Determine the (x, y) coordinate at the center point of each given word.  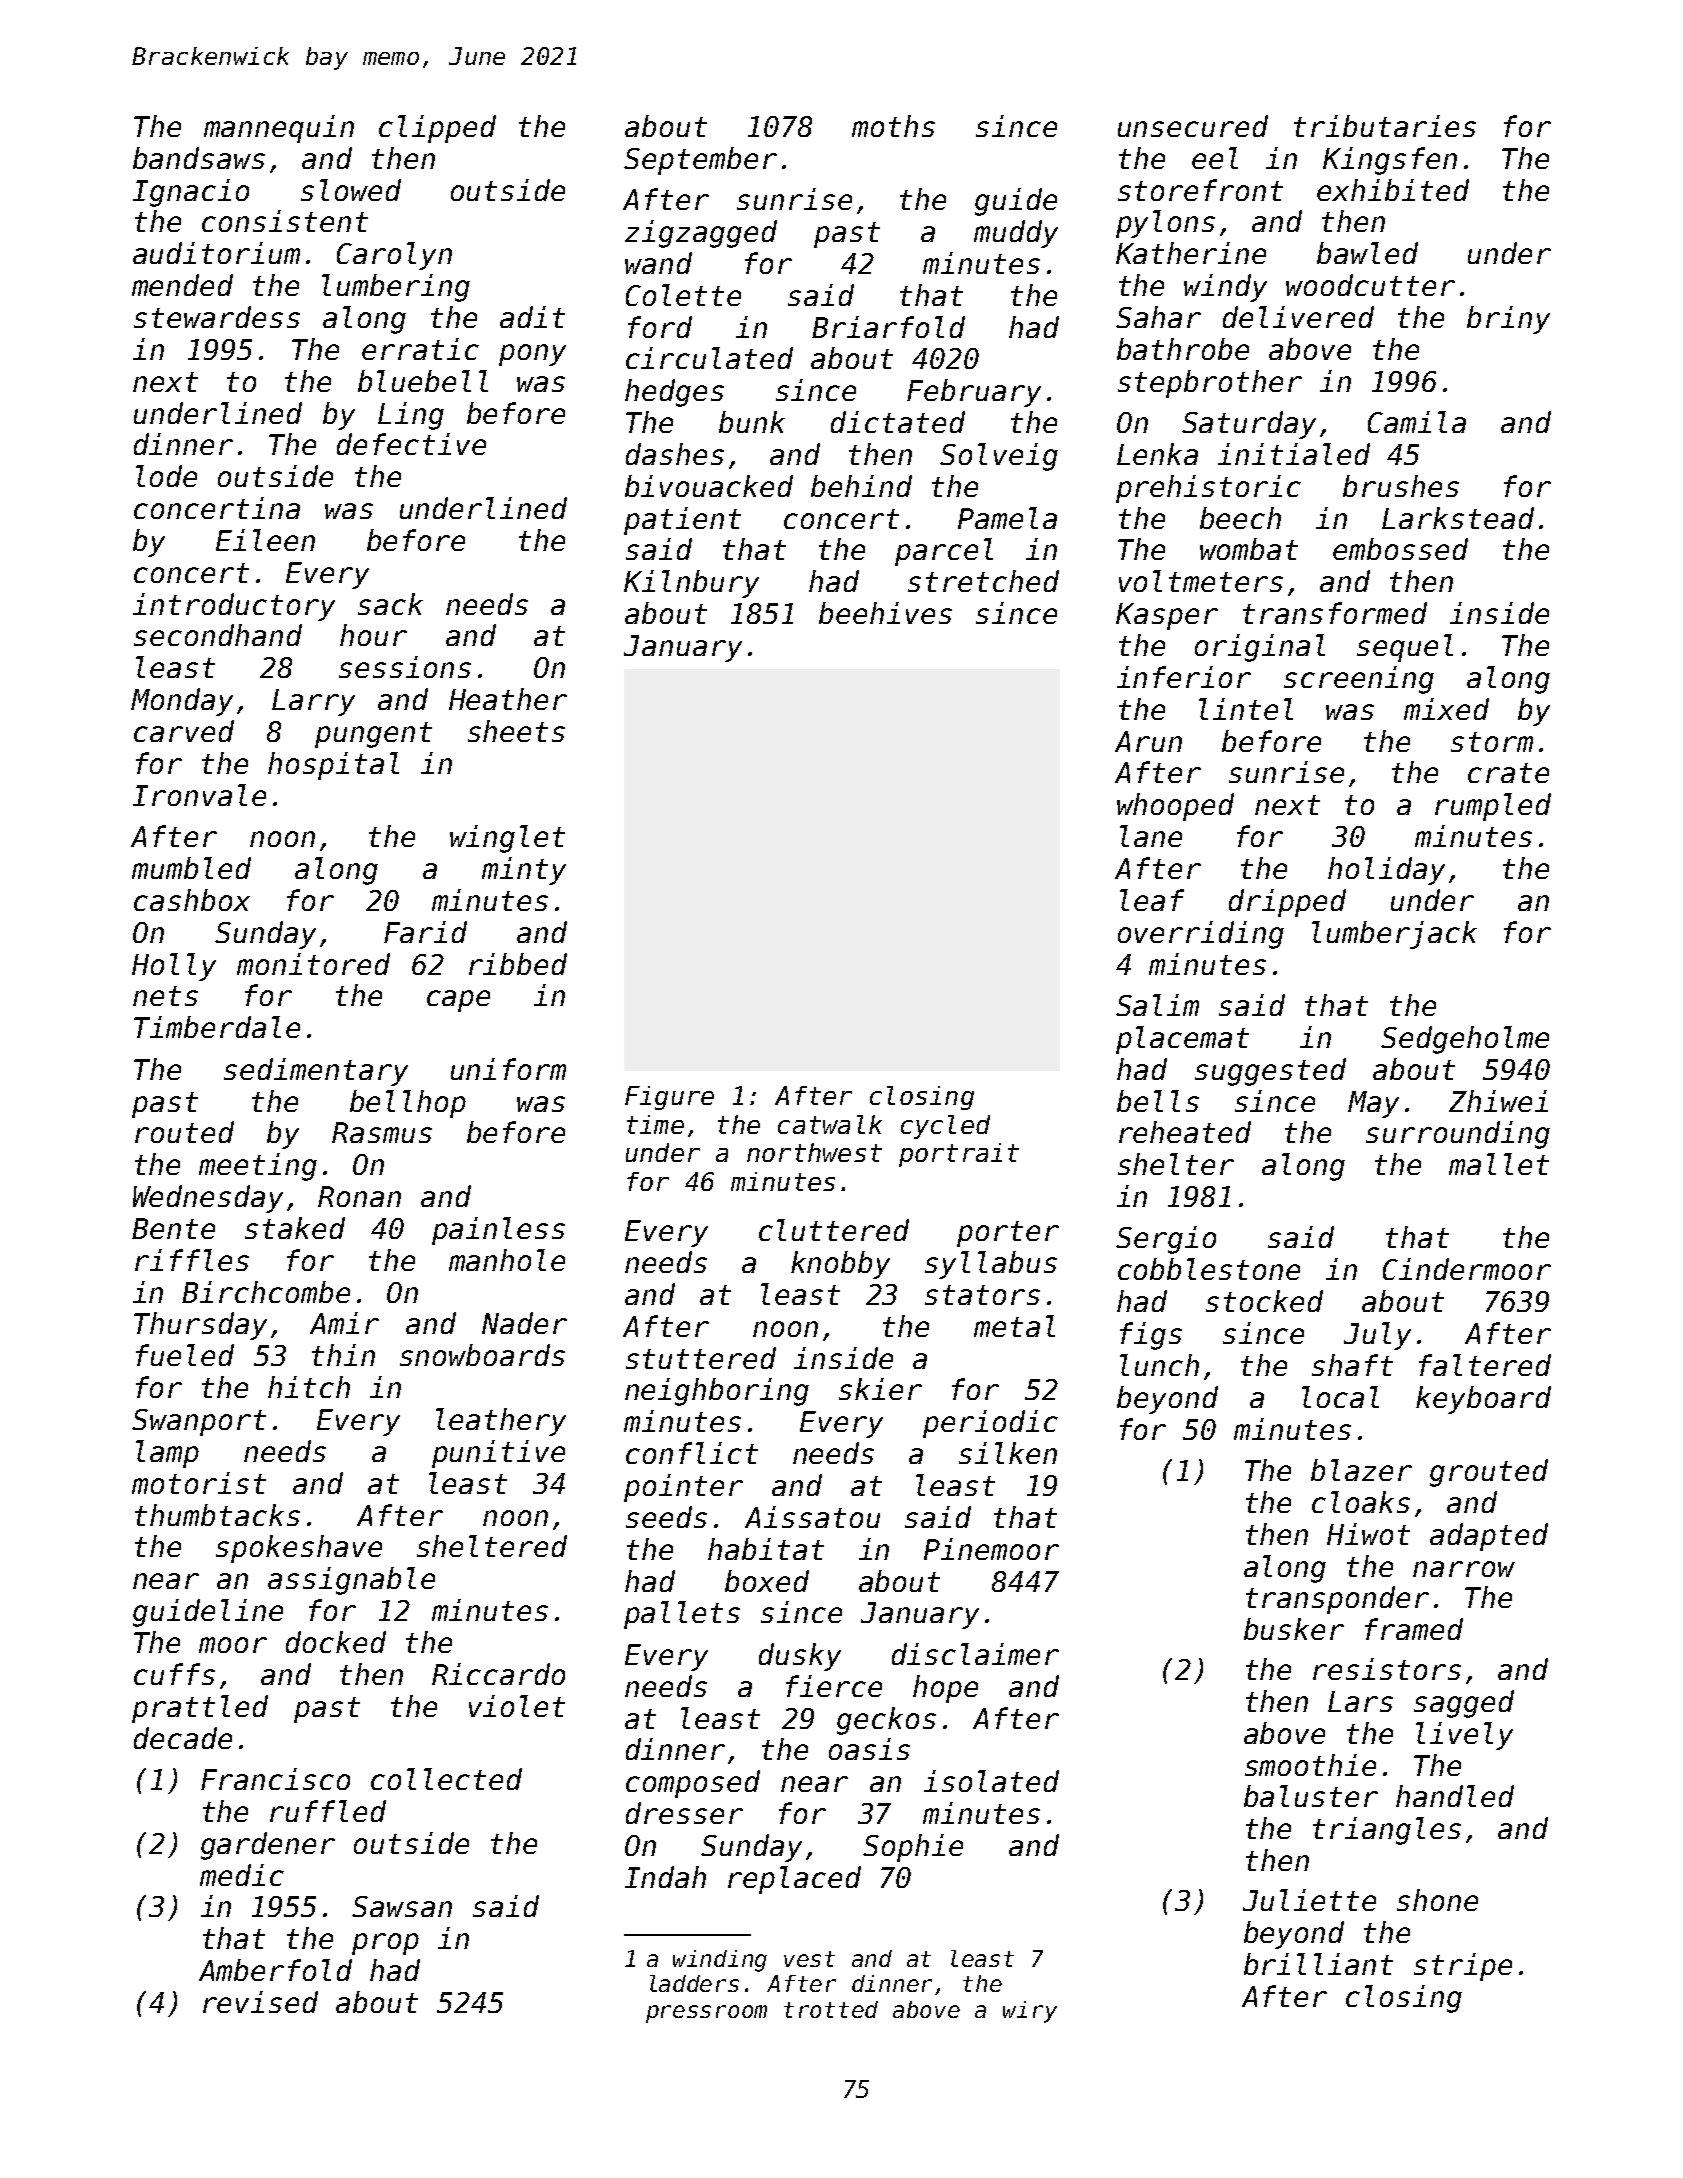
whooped (1175, 807)
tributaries (1385, 126)
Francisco (275, 1779)
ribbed (518, 964)
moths (893, 126)
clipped (437, 129)
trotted (831, 2009)
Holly (174, 967)
